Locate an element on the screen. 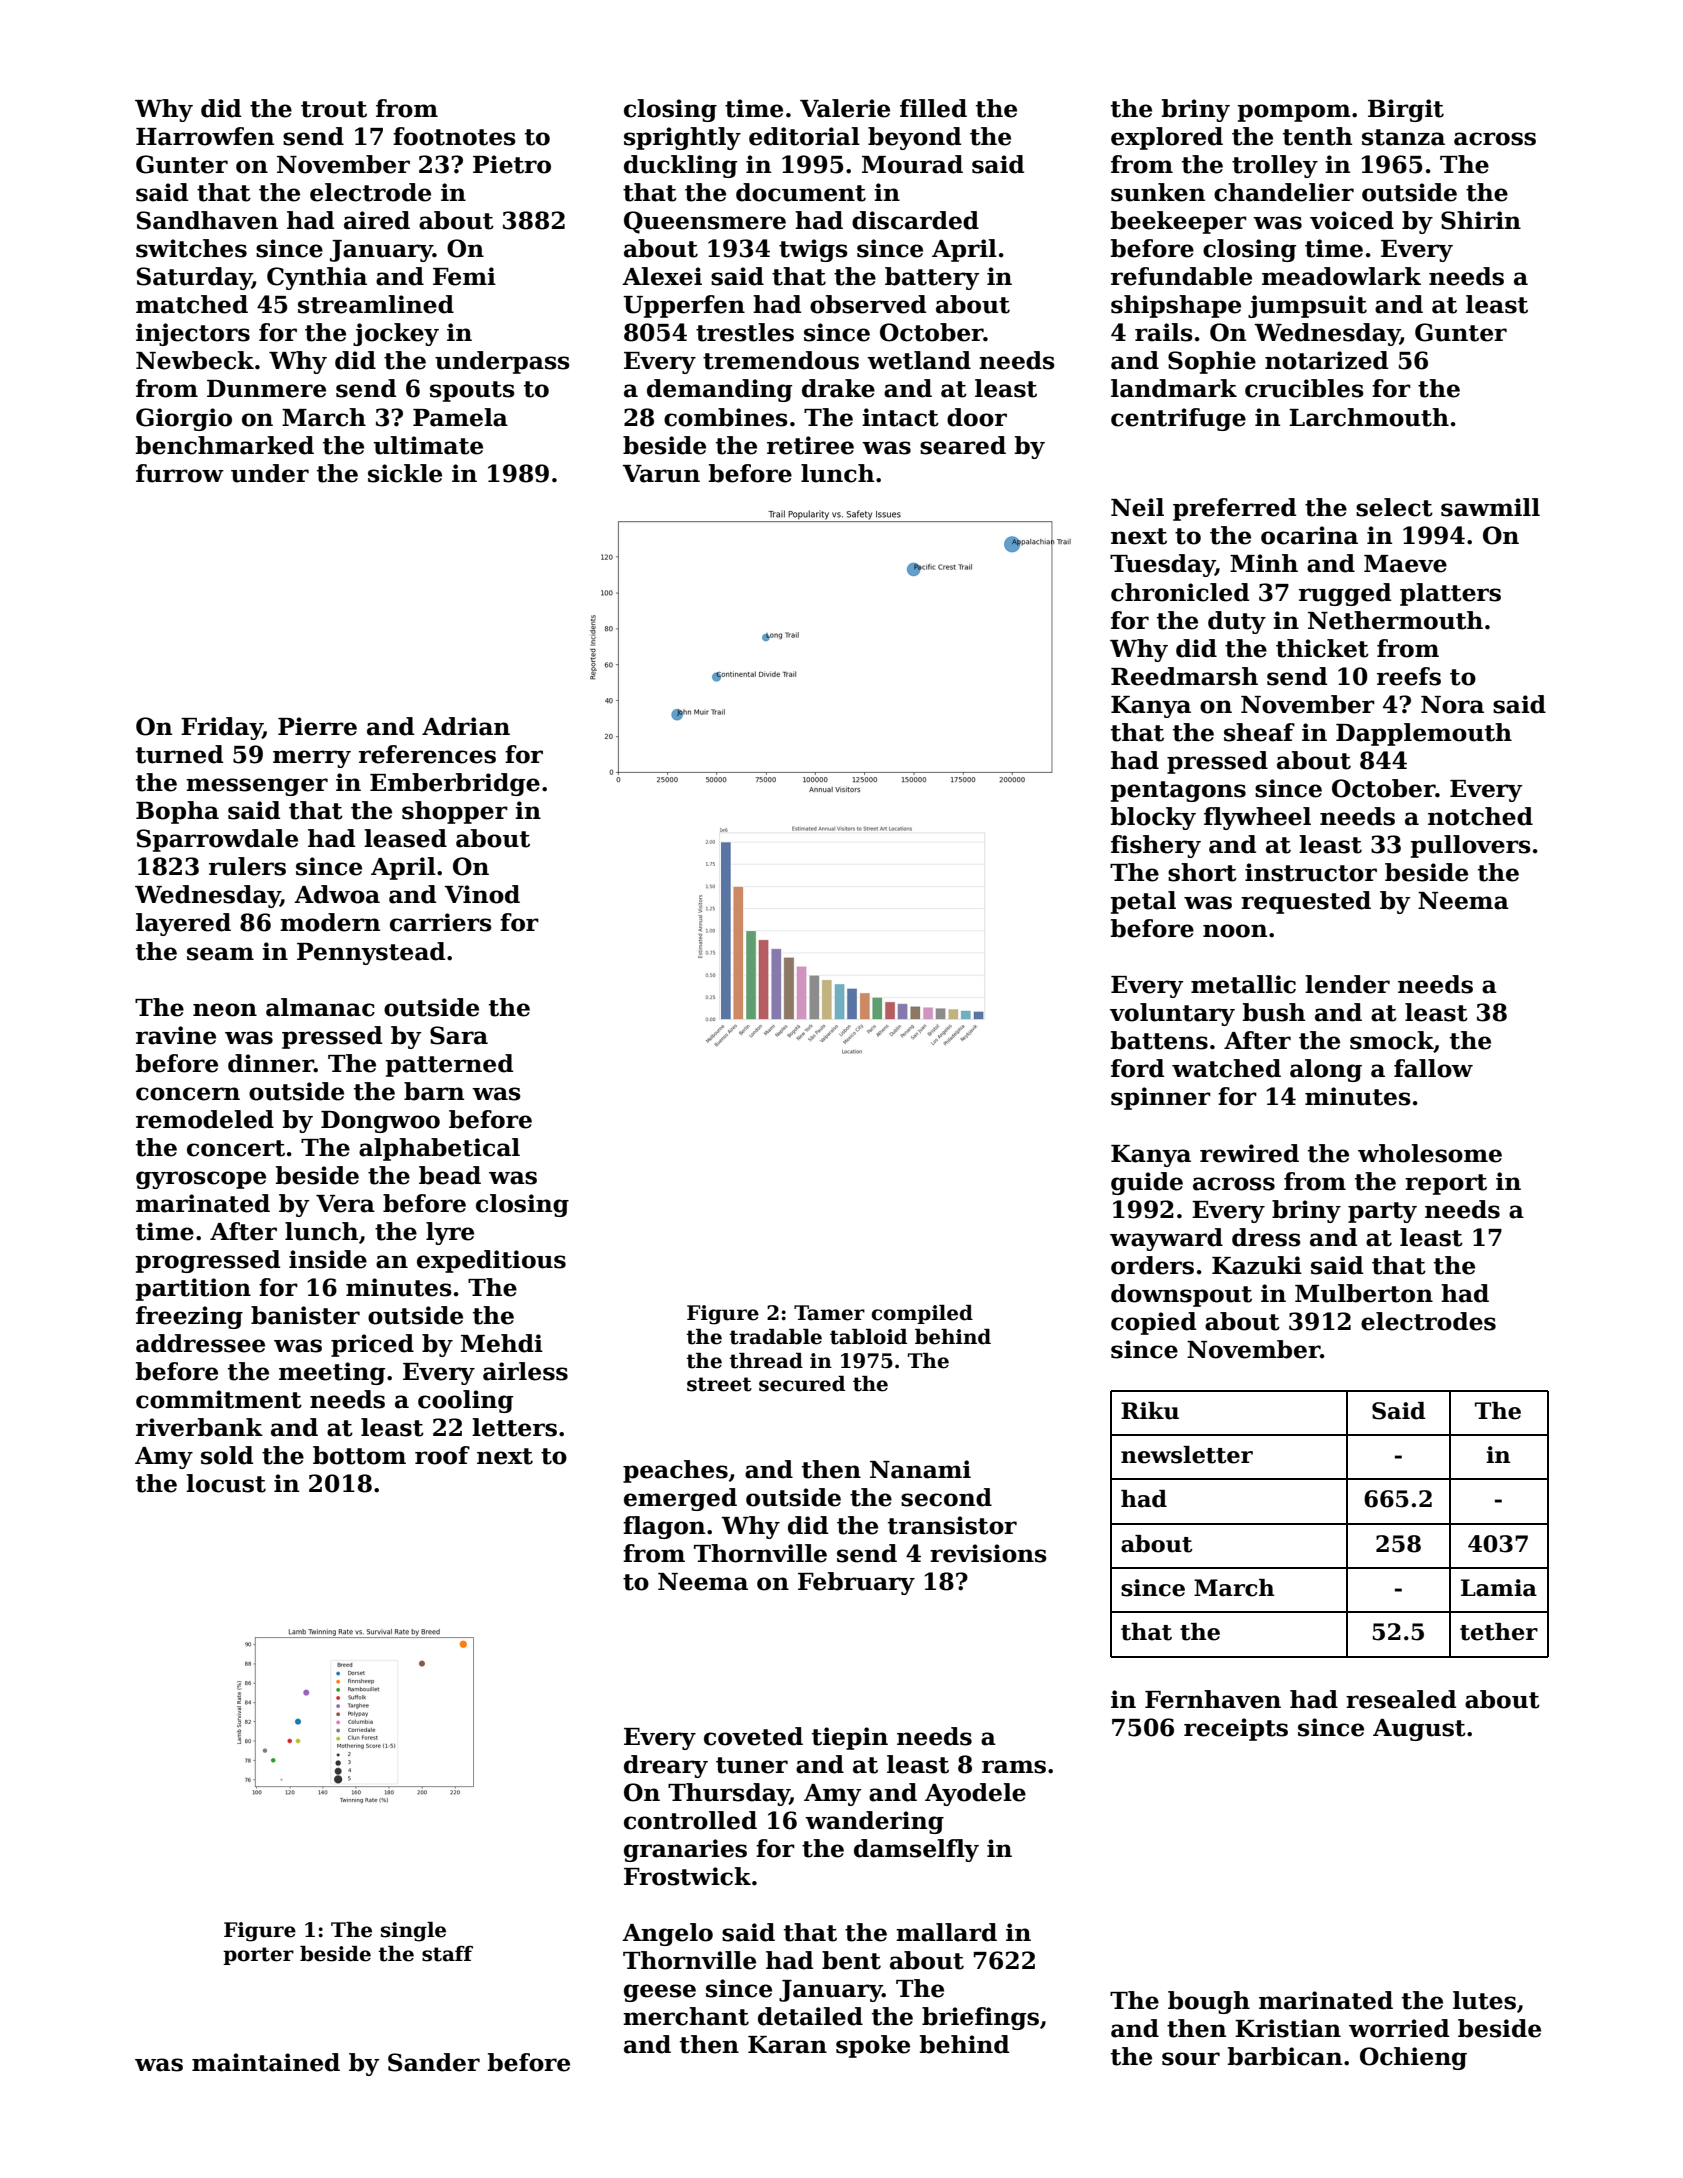 The image size is (1683, 2178). downspout is located at coordinates (1181, 1295).
